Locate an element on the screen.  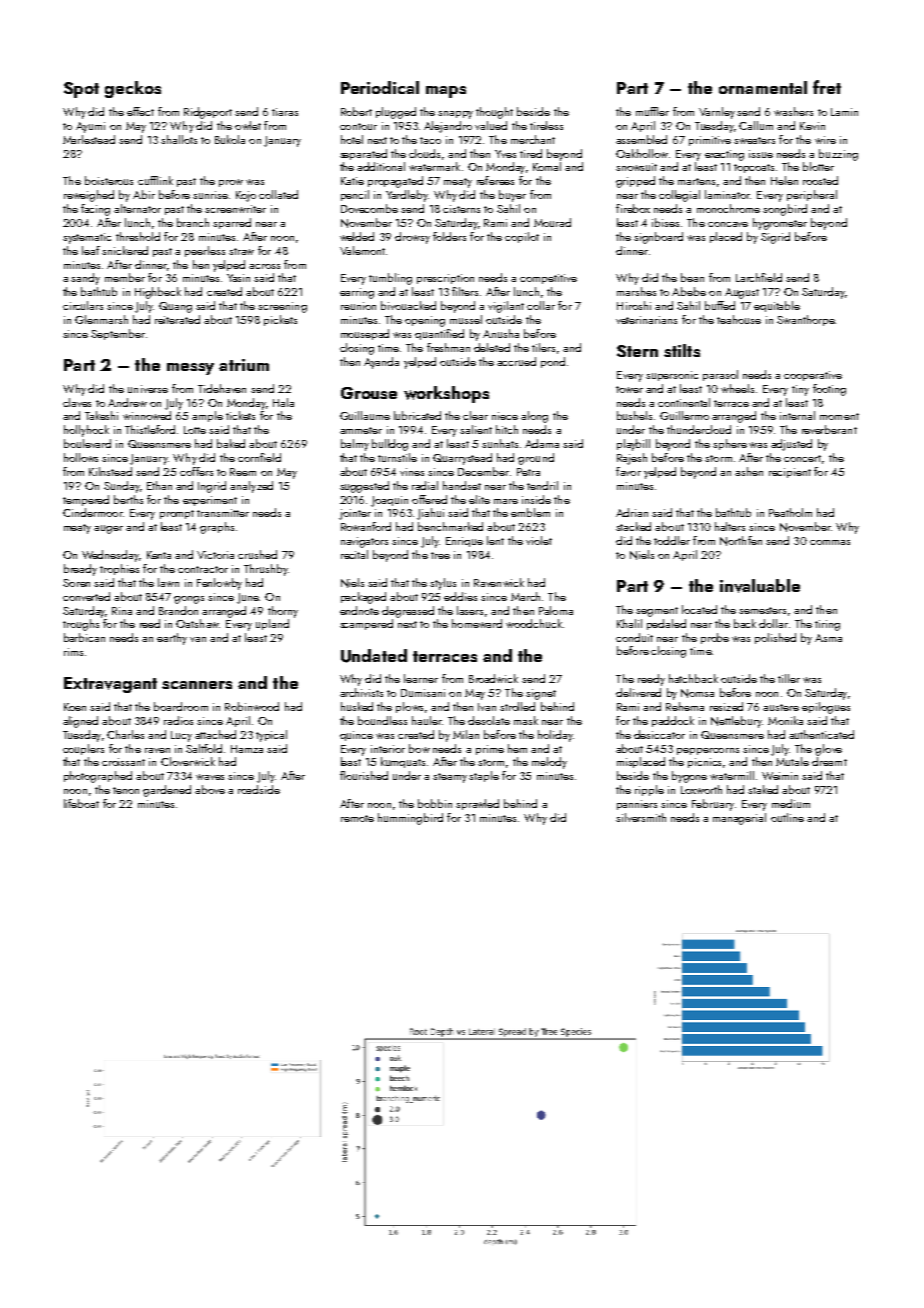
muffler is located at coordinates (652, 111).
